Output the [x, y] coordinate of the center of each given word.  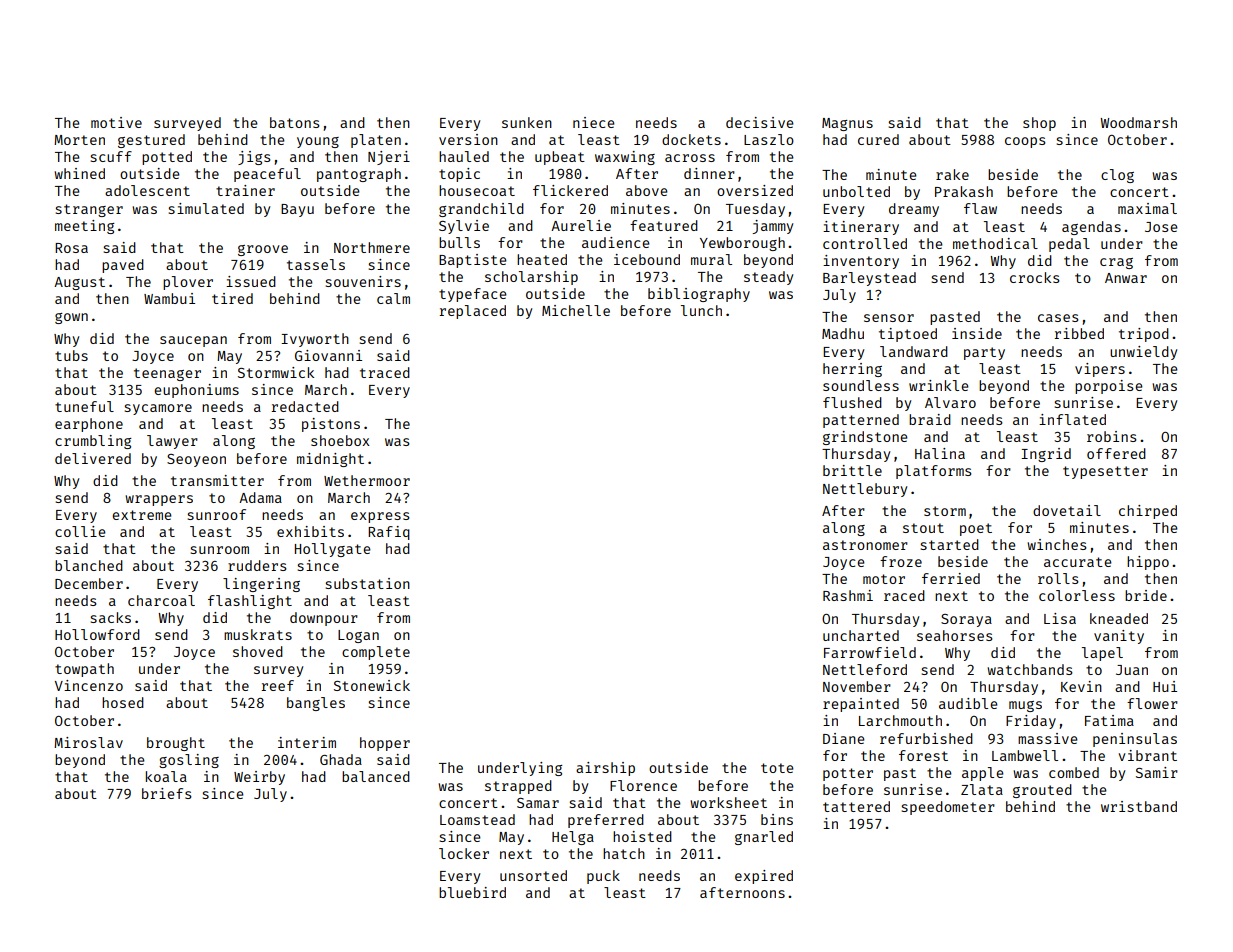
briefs [167, 793]
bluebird [472, 892]
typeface [473, 295]
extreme [142, 515]
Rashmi [848, 595]
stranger [89, 210]
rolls [1058, 578]
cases [1058, 318]
